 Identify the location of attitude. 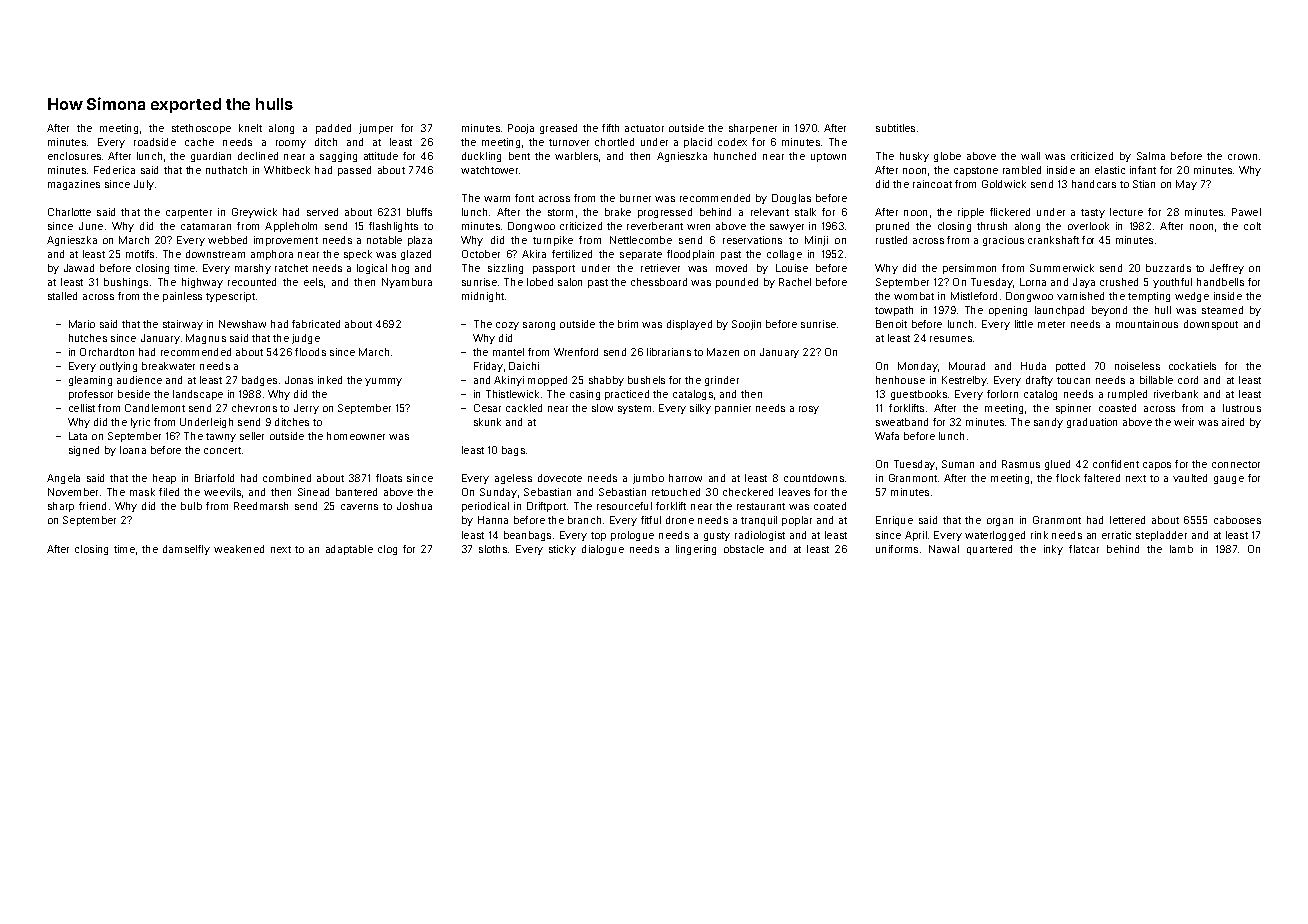
(381, 156).
